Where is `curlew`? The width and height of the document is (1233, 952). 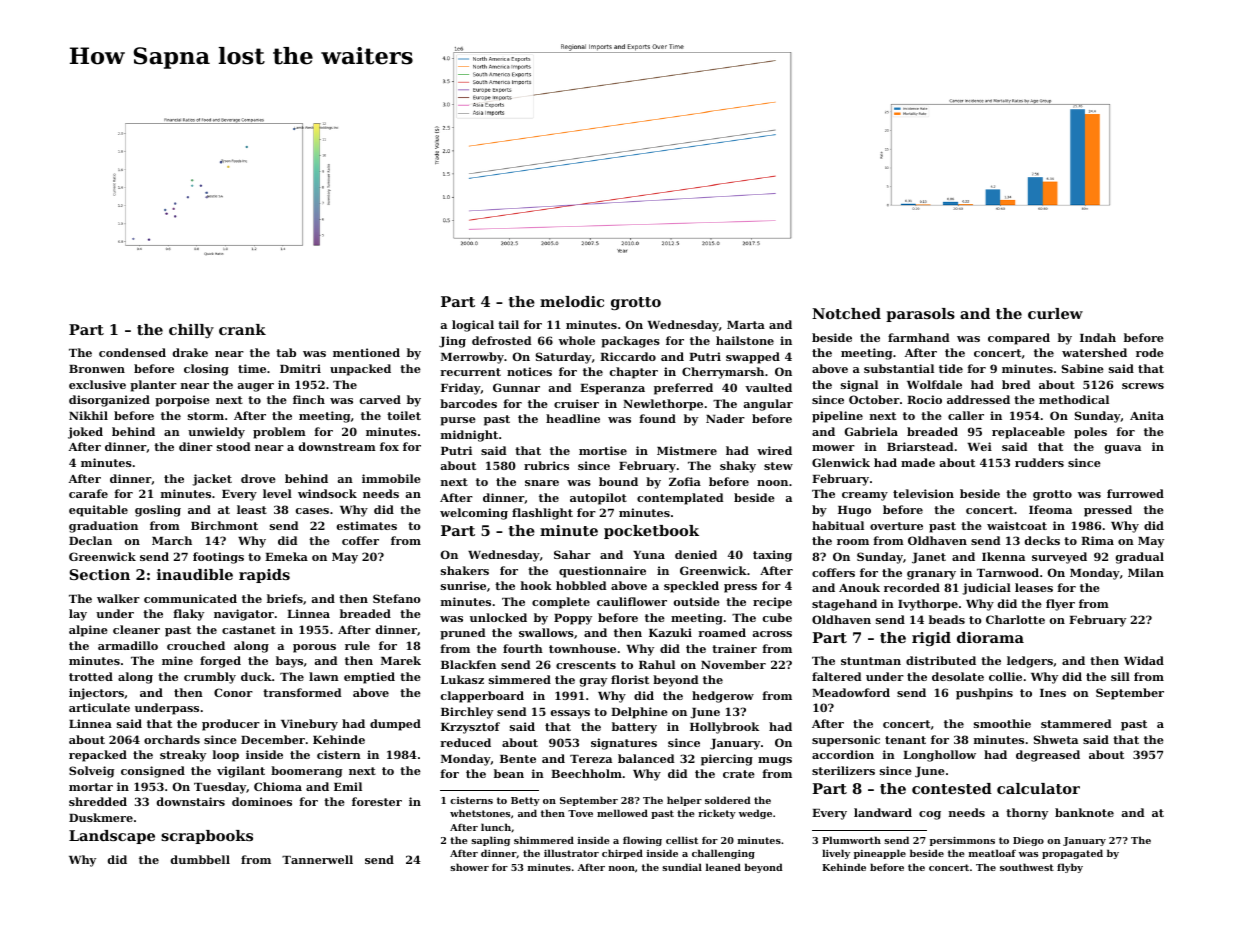
curlew is located at coordinates (1055, 313).
